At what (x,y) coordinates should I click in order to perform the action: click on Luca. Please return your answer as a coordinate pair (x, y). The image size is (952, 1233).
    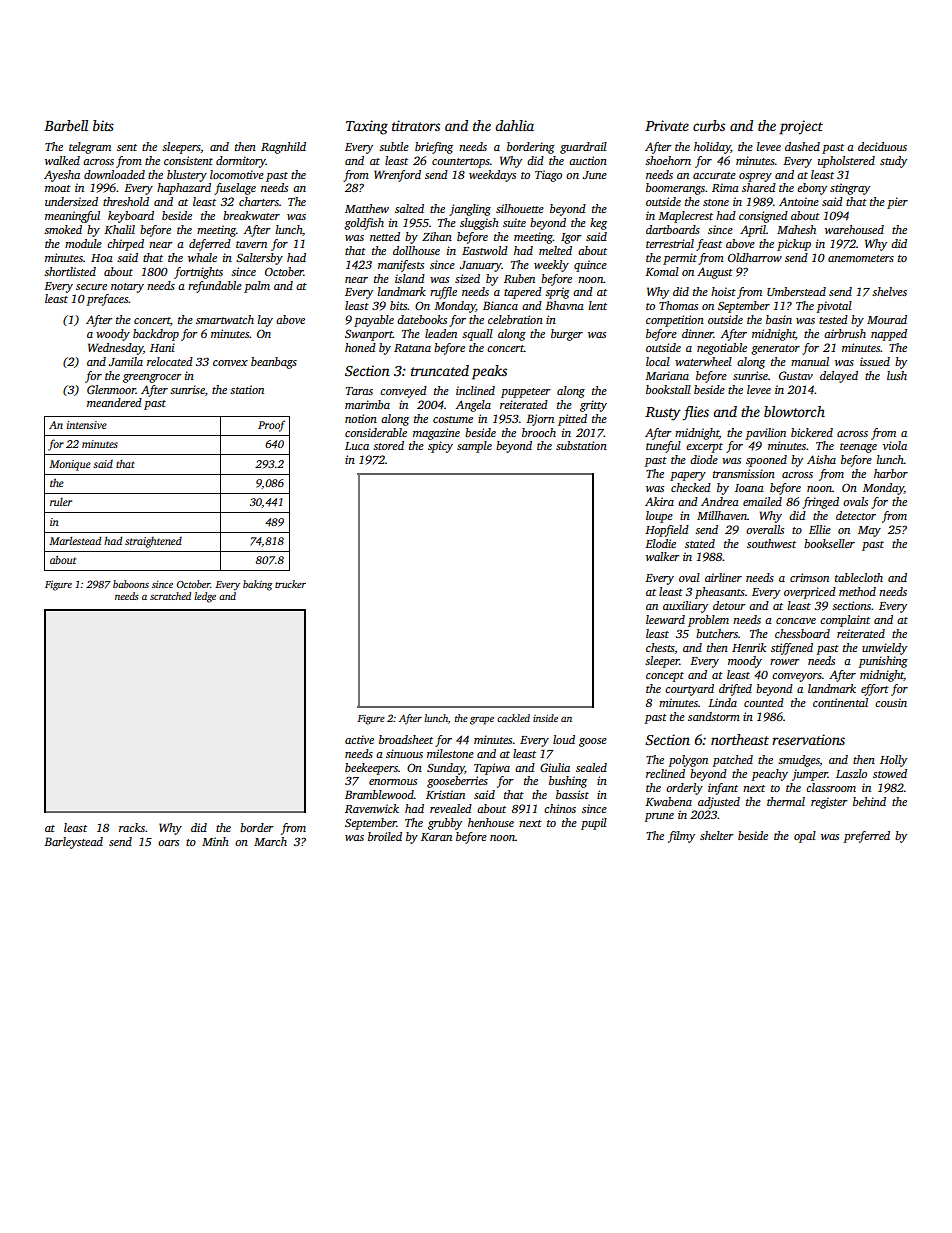
    Looking at the image, I should click on (357, 446).
